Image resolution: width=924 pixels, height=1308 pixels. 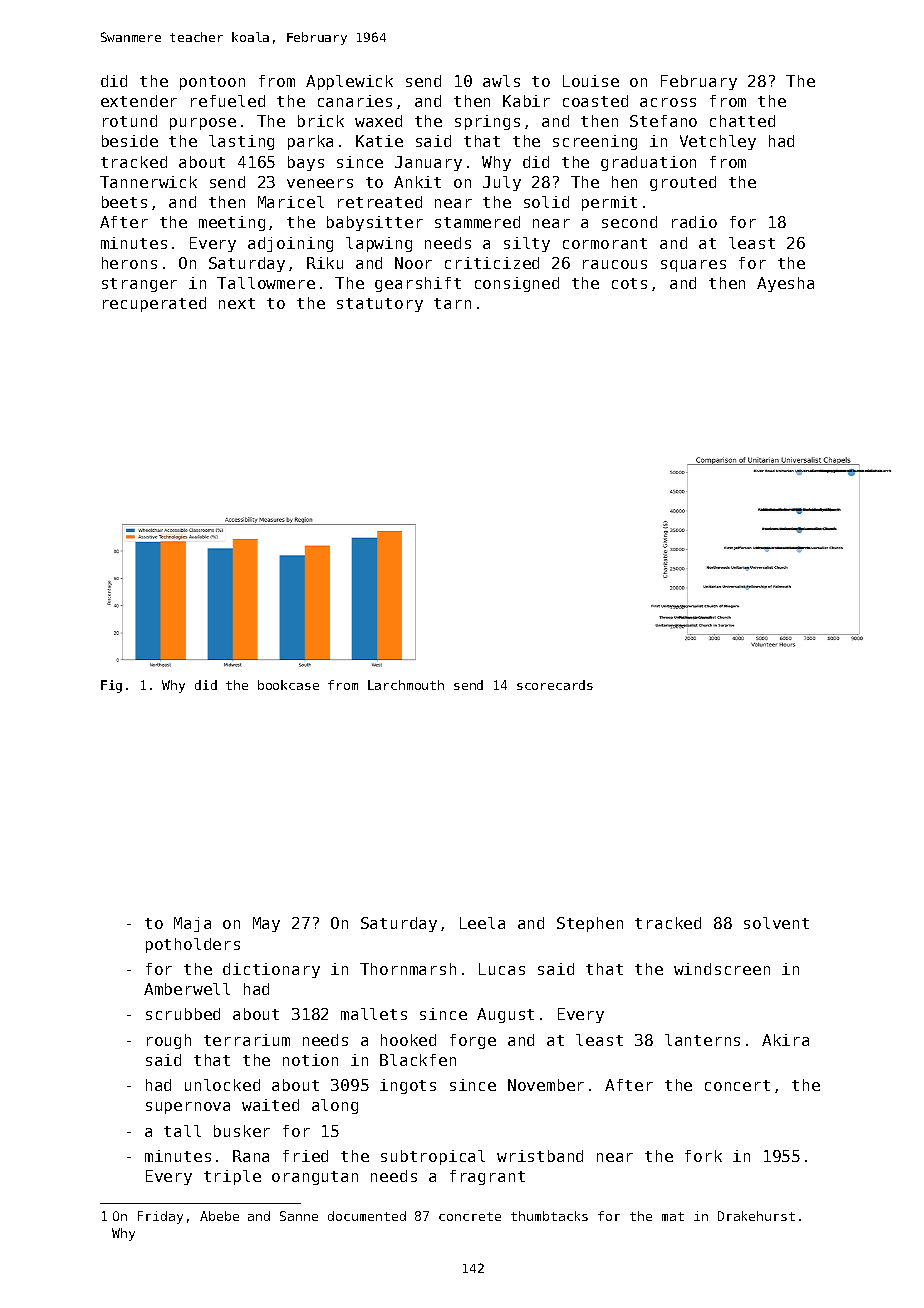 What do you see at coordinates (271, 970) in the document?
I see `dictionary` at bounding box center [271, 970].
